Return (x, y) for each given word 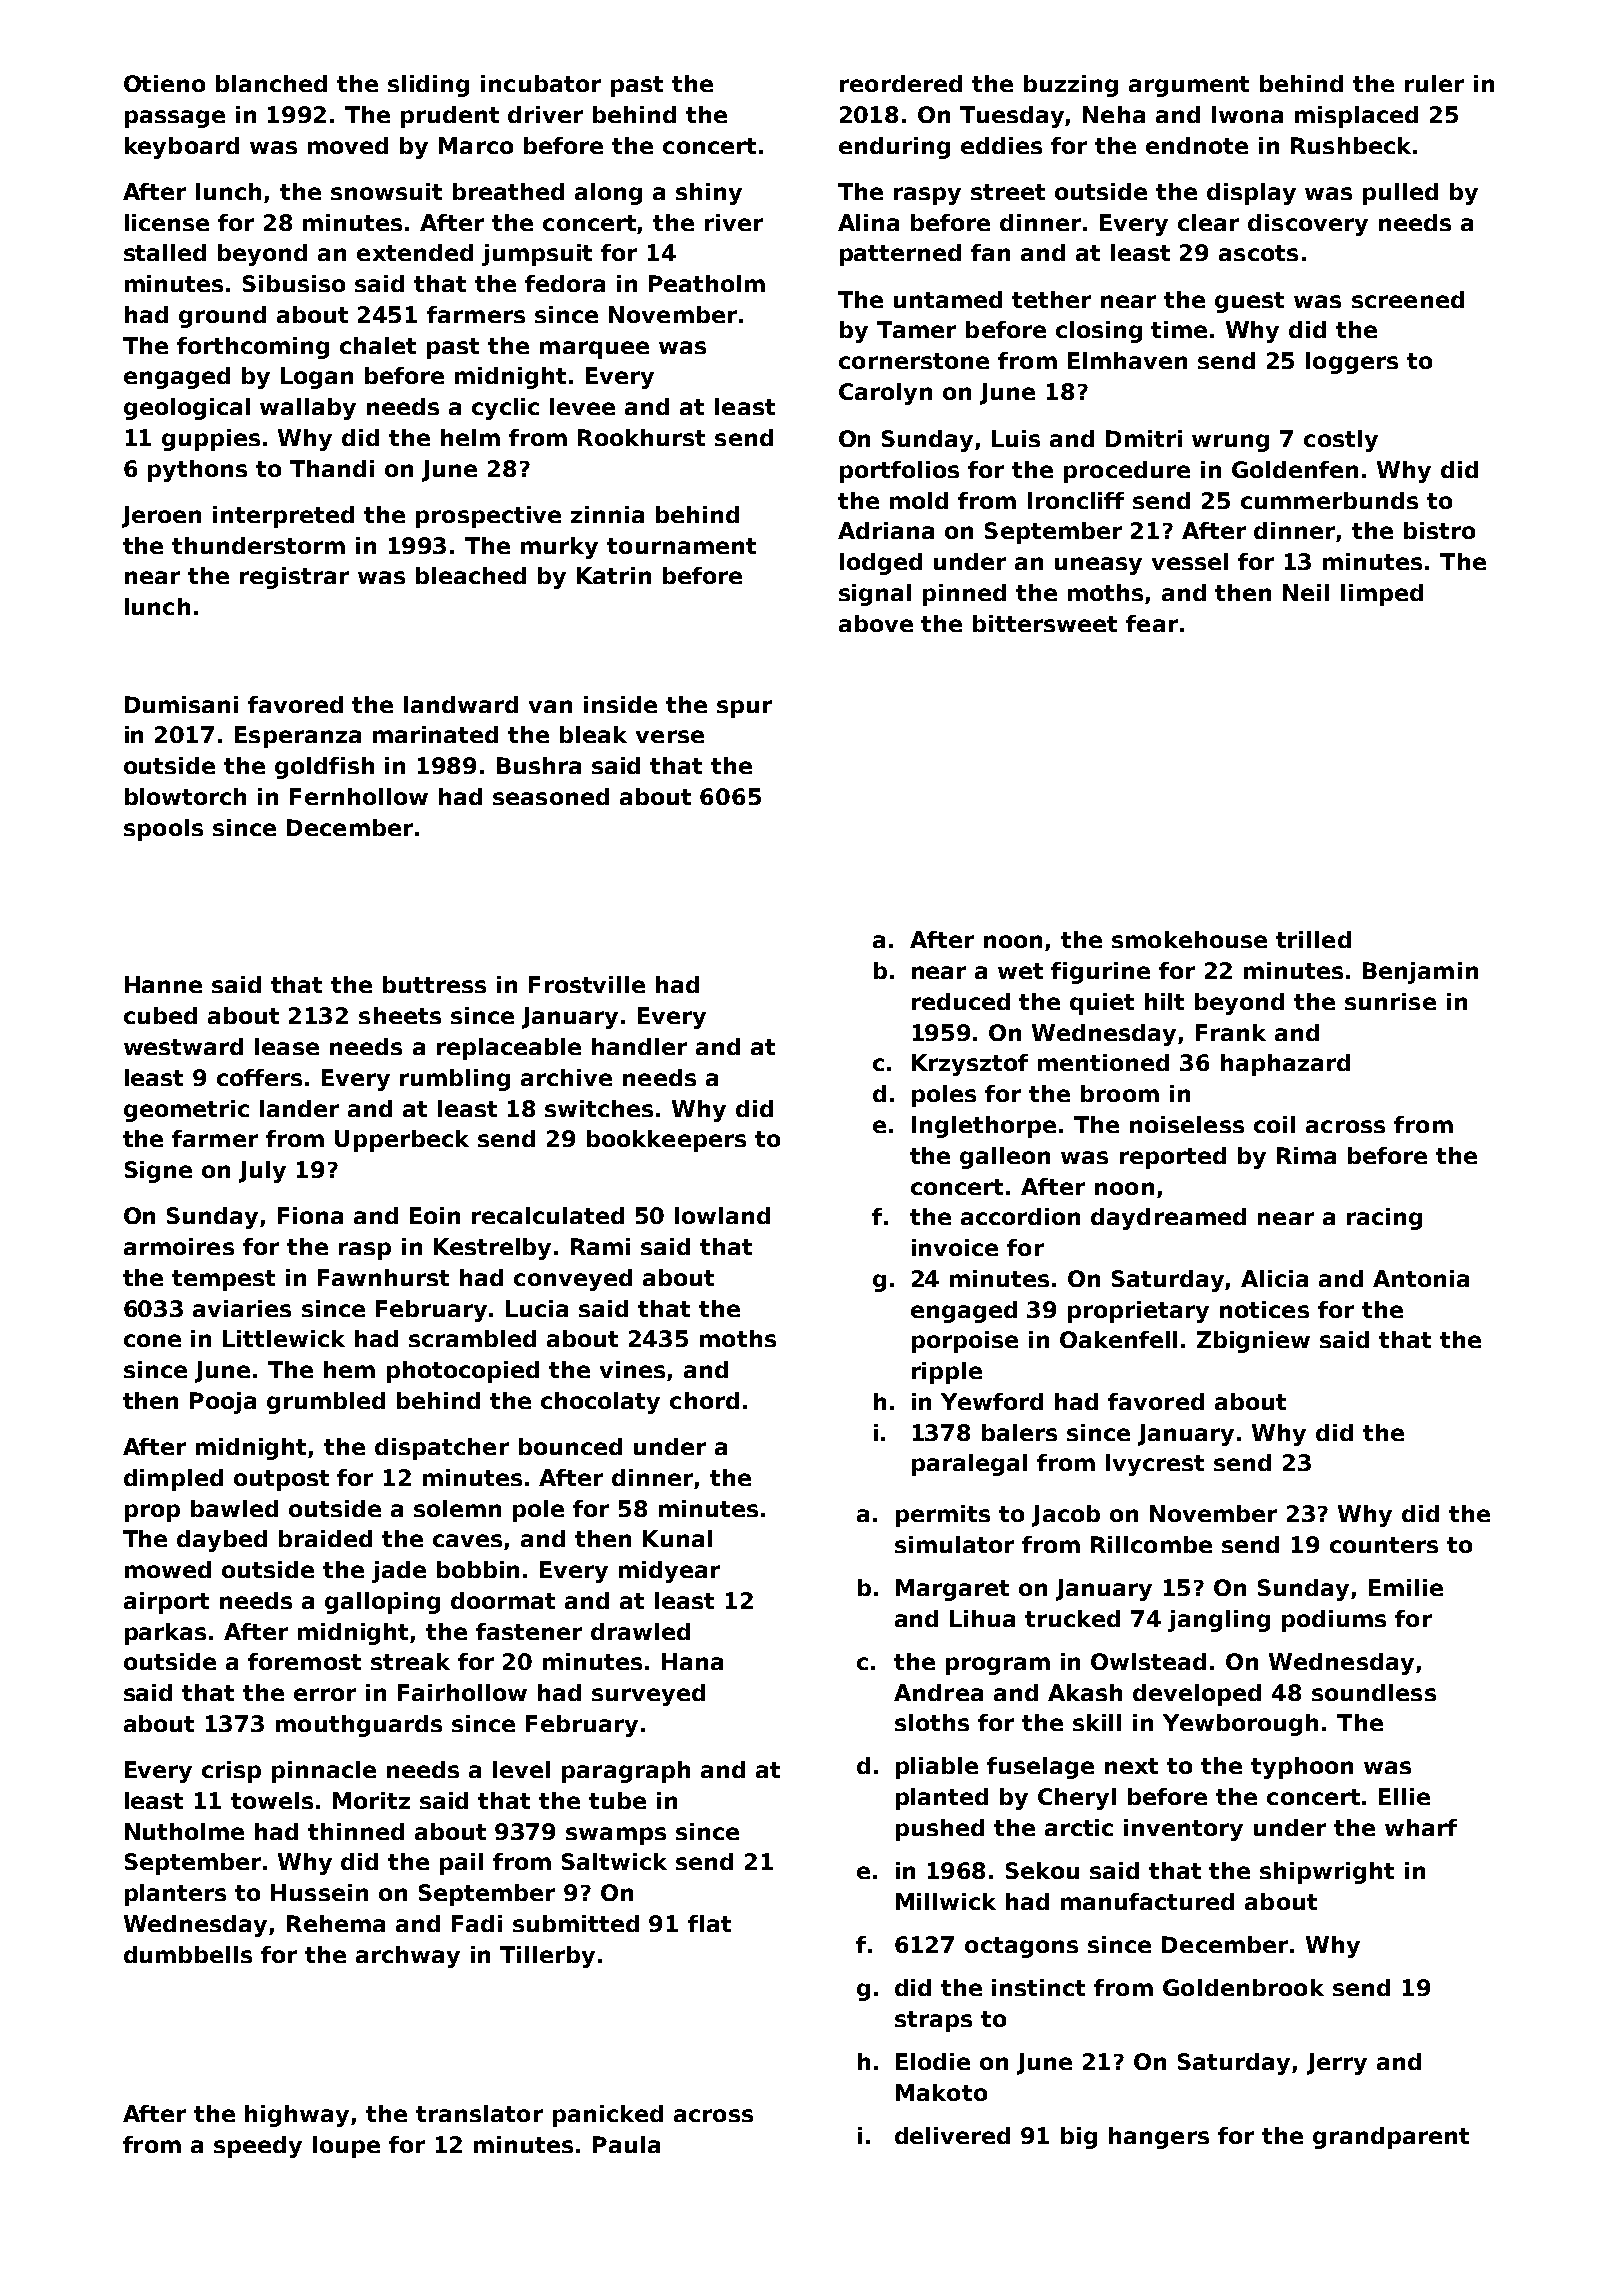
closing (1099, 332)
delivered (952, 2135)
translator (479, 2113)
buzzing (1071, 86)
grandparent (1391, 2138)
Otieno (164, 83)
